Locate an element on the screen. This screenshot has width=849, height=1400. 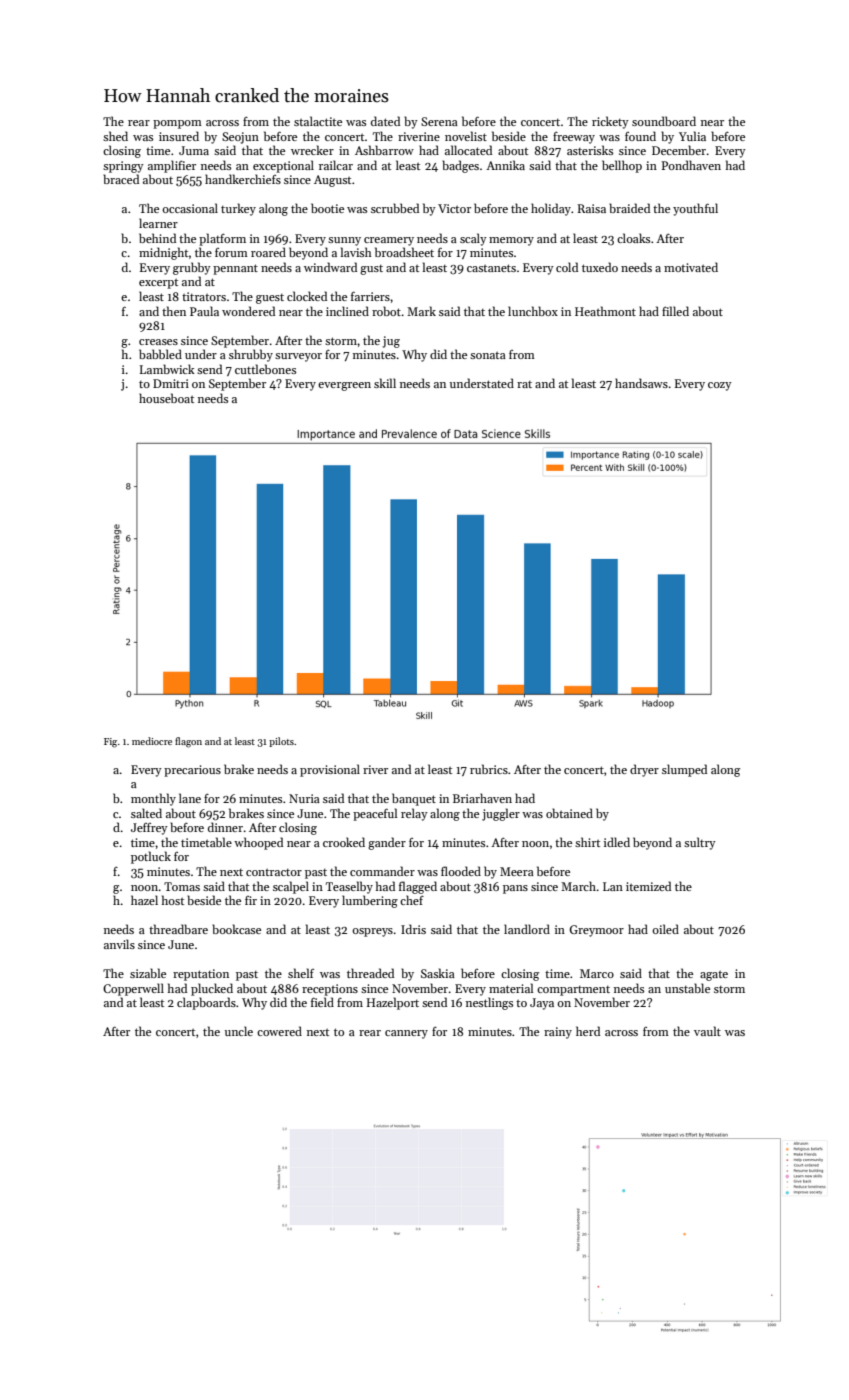
cloaks is located at coordinates (633, 238).
